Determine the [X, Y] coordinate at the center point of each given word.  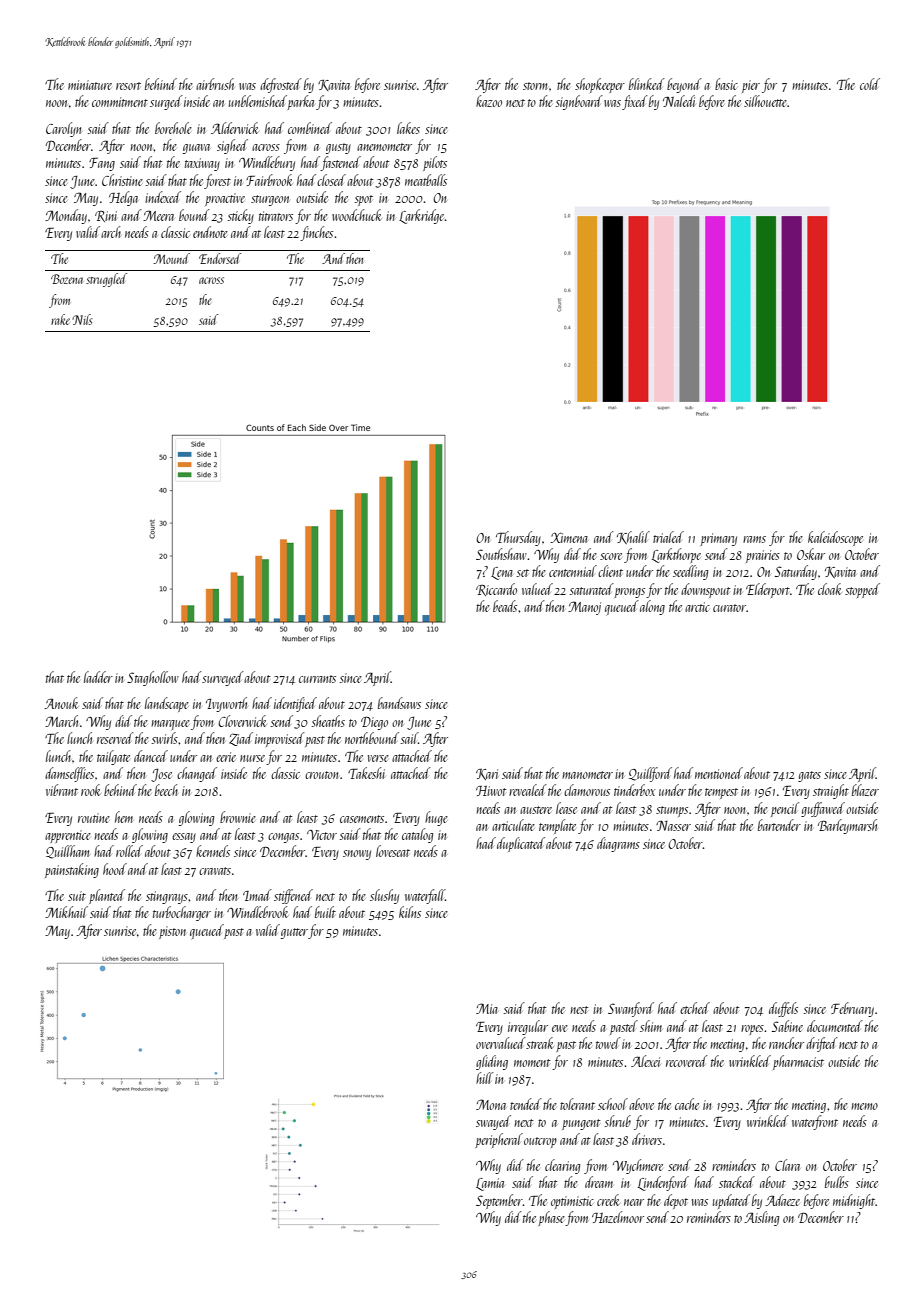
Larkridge [422, 216]
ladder [98, 677]
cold [870, 84]
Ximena [569, 537]
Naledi [679, 101]
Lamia [490, 1184]
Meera [158, 215]
